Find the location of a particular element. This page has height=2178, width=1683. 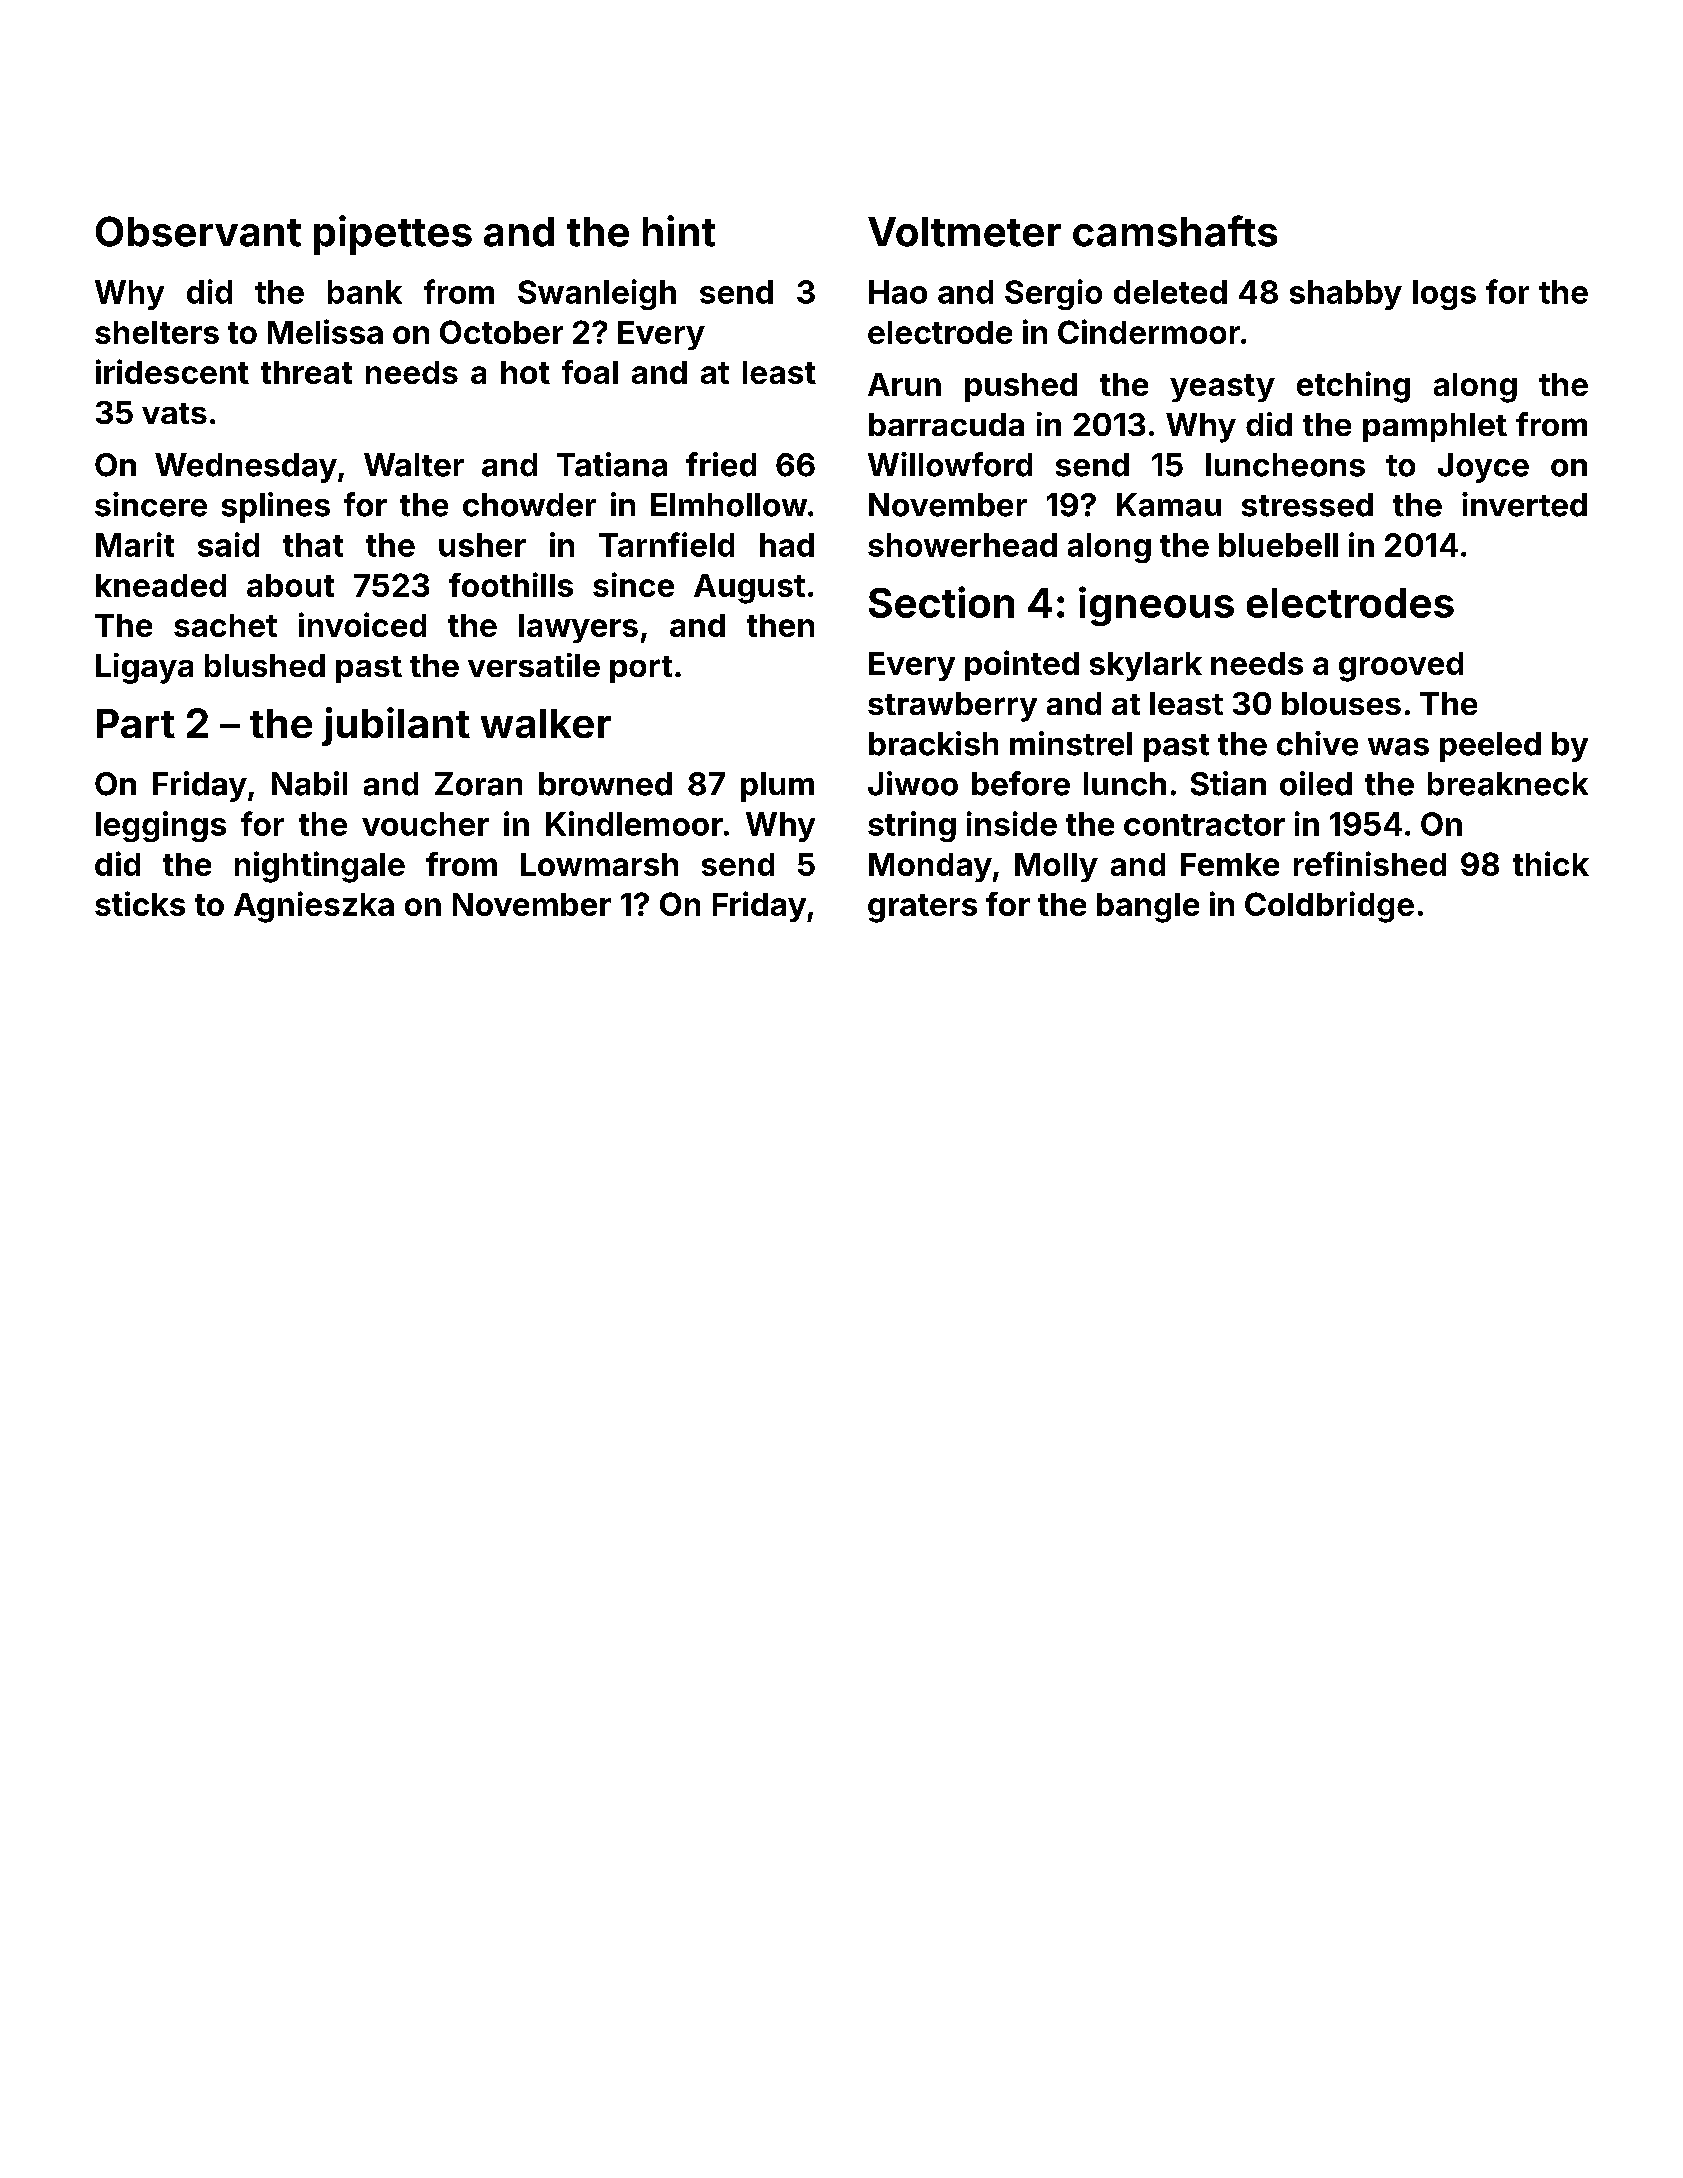

Observant is located at coordinates (198, 231).
